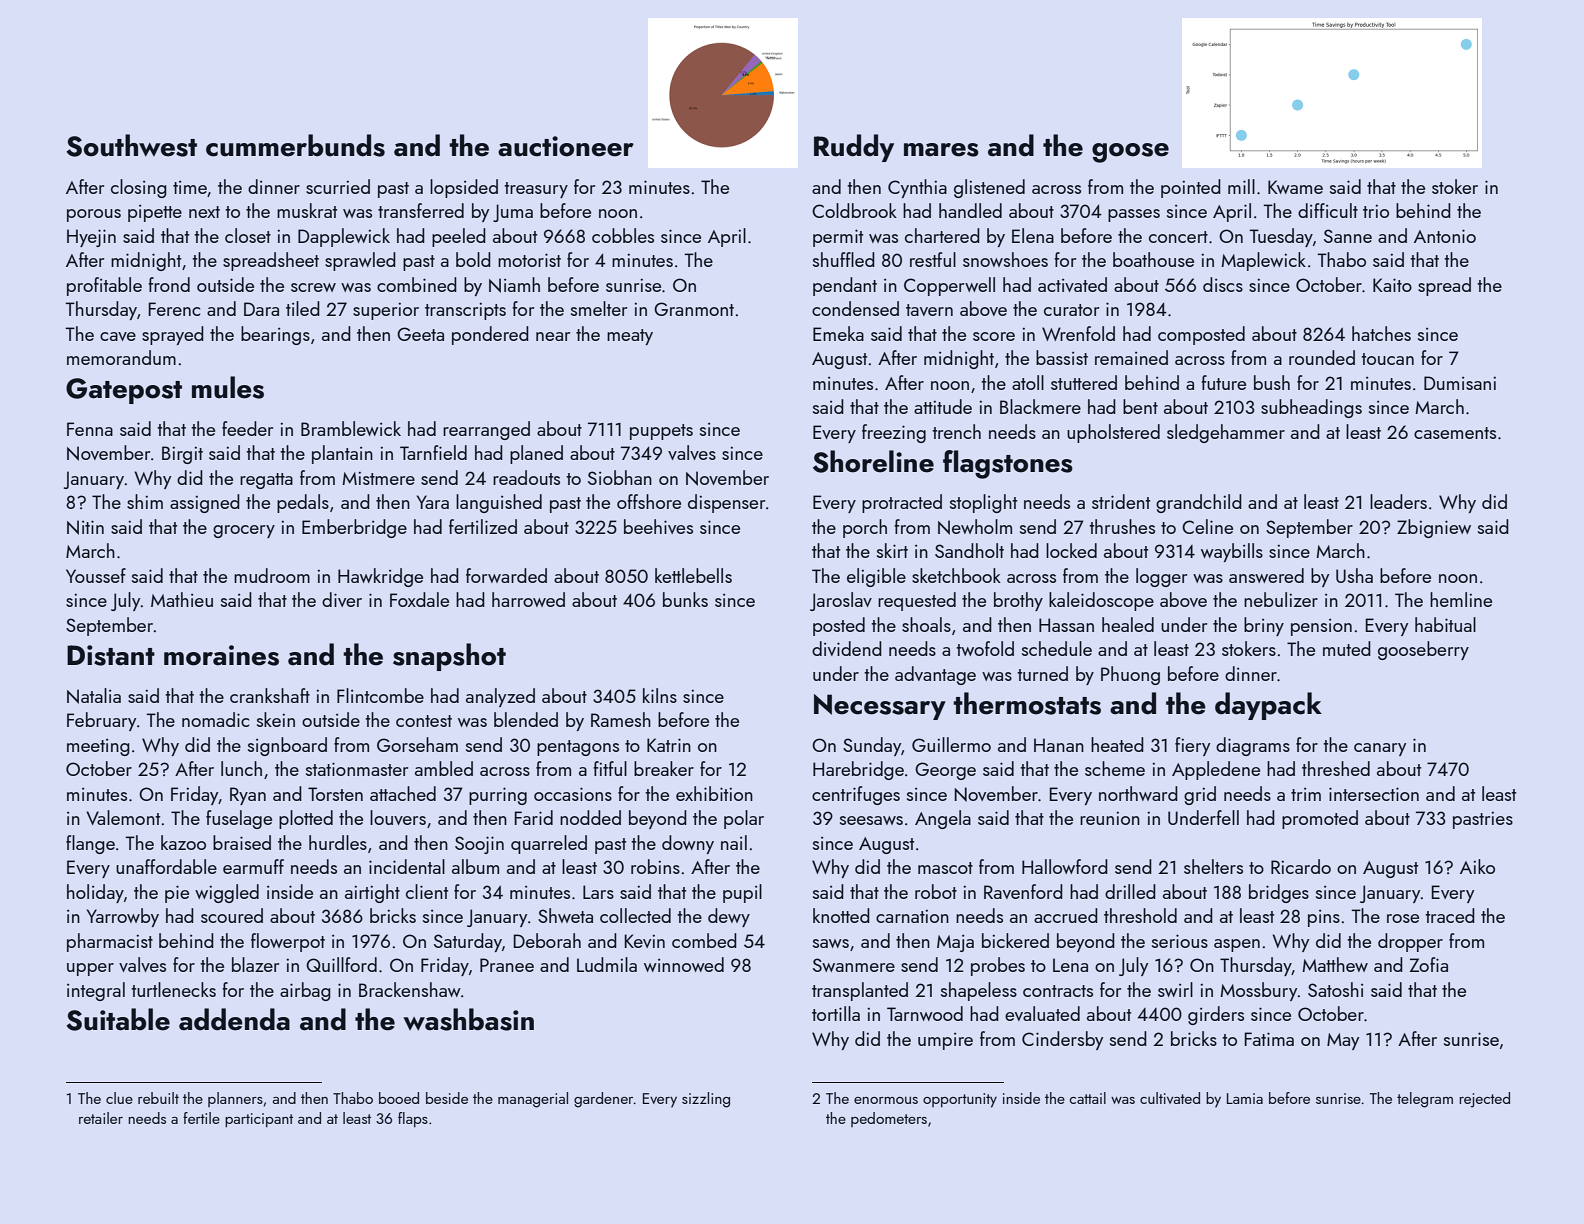 The image size is (1584, 1224). I want to click on centrifuges, so click(856, 795).
